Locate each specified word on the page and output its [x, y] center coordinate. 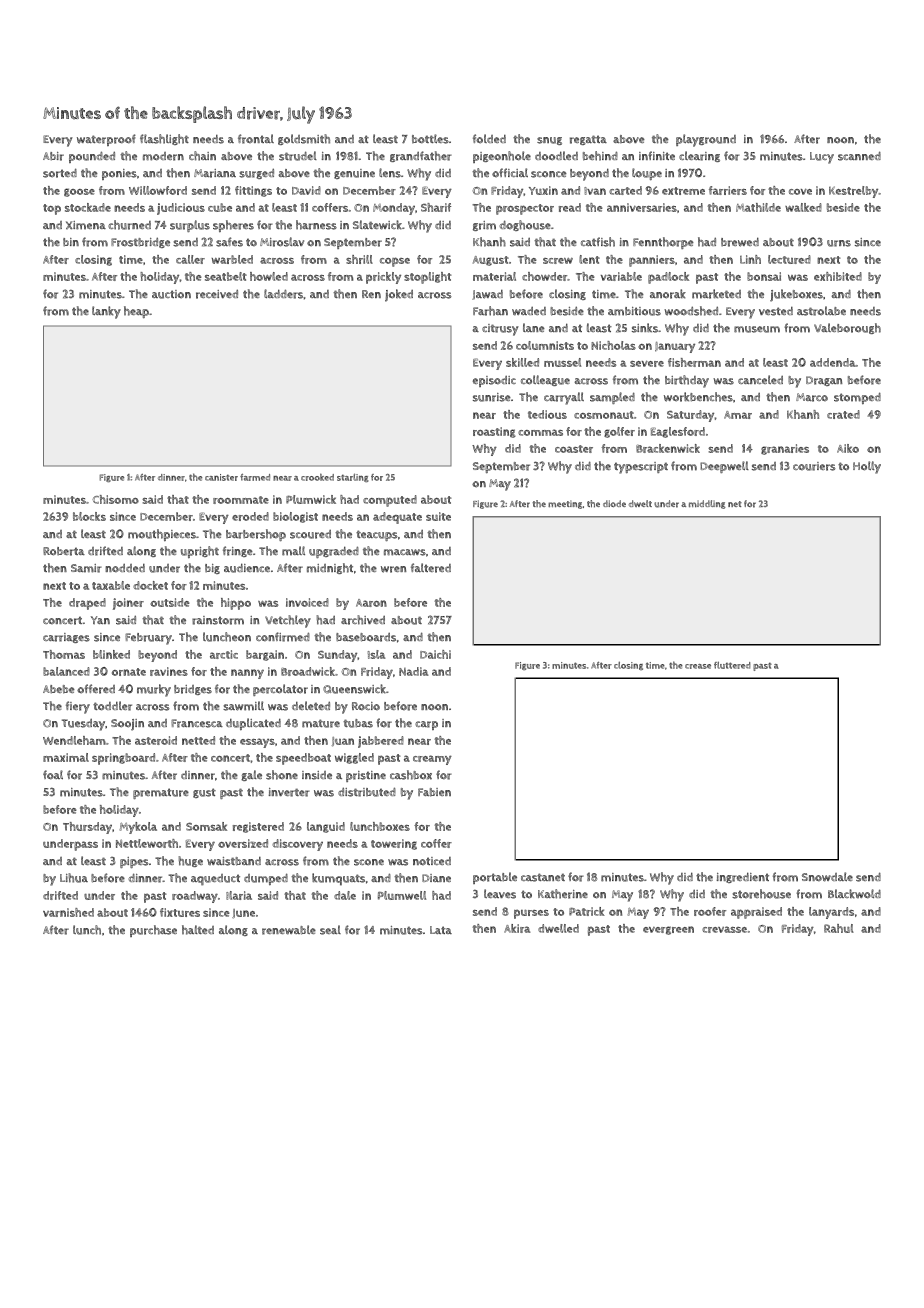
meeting [565, 504]
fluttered [732, 665]
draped [87, 604]
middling [707, 504]
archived [363, 620]
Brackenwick [668, 448]
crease [698, 666]
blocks [89, 516]
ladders [283, 294]
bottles [430, 139]
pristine [366, 776]
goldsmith [304, 139]
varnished [68, 912]
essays [257, 743]
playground [706, 140]
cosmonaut [604, 415]
